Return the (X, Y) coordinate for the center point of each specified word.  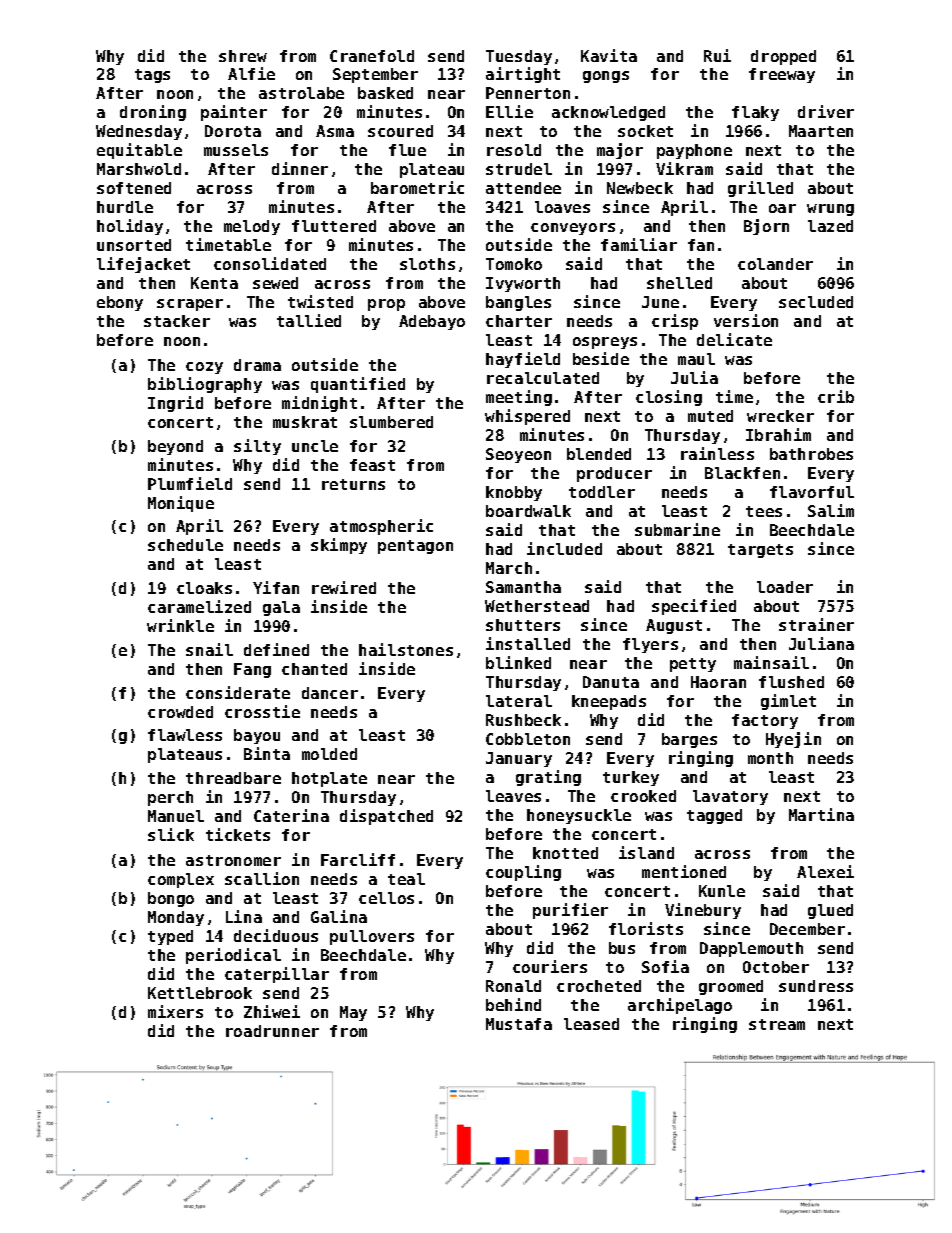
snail (209, 649)
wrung (830, 210)
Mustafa (519, 1024)
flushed (791, 682)
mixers (175, 1011)
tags (152, 76)
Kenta (214, 283)
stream (777, 1024)
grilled (760, 189)
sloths (427, 264)
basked (385, 93)
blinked (518, 662)
